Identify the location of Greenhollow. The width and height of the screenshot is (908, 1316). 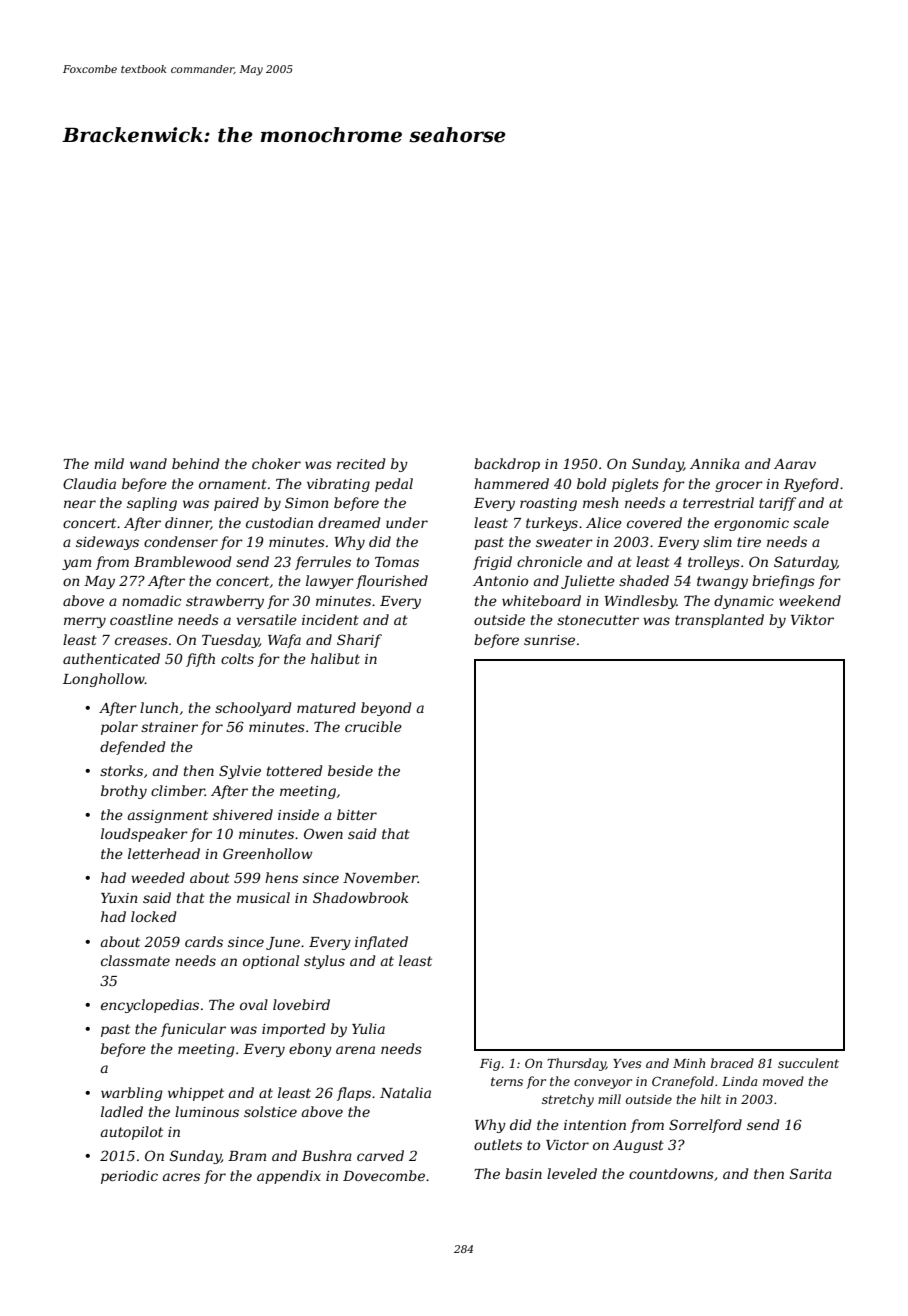
(267, 853).
